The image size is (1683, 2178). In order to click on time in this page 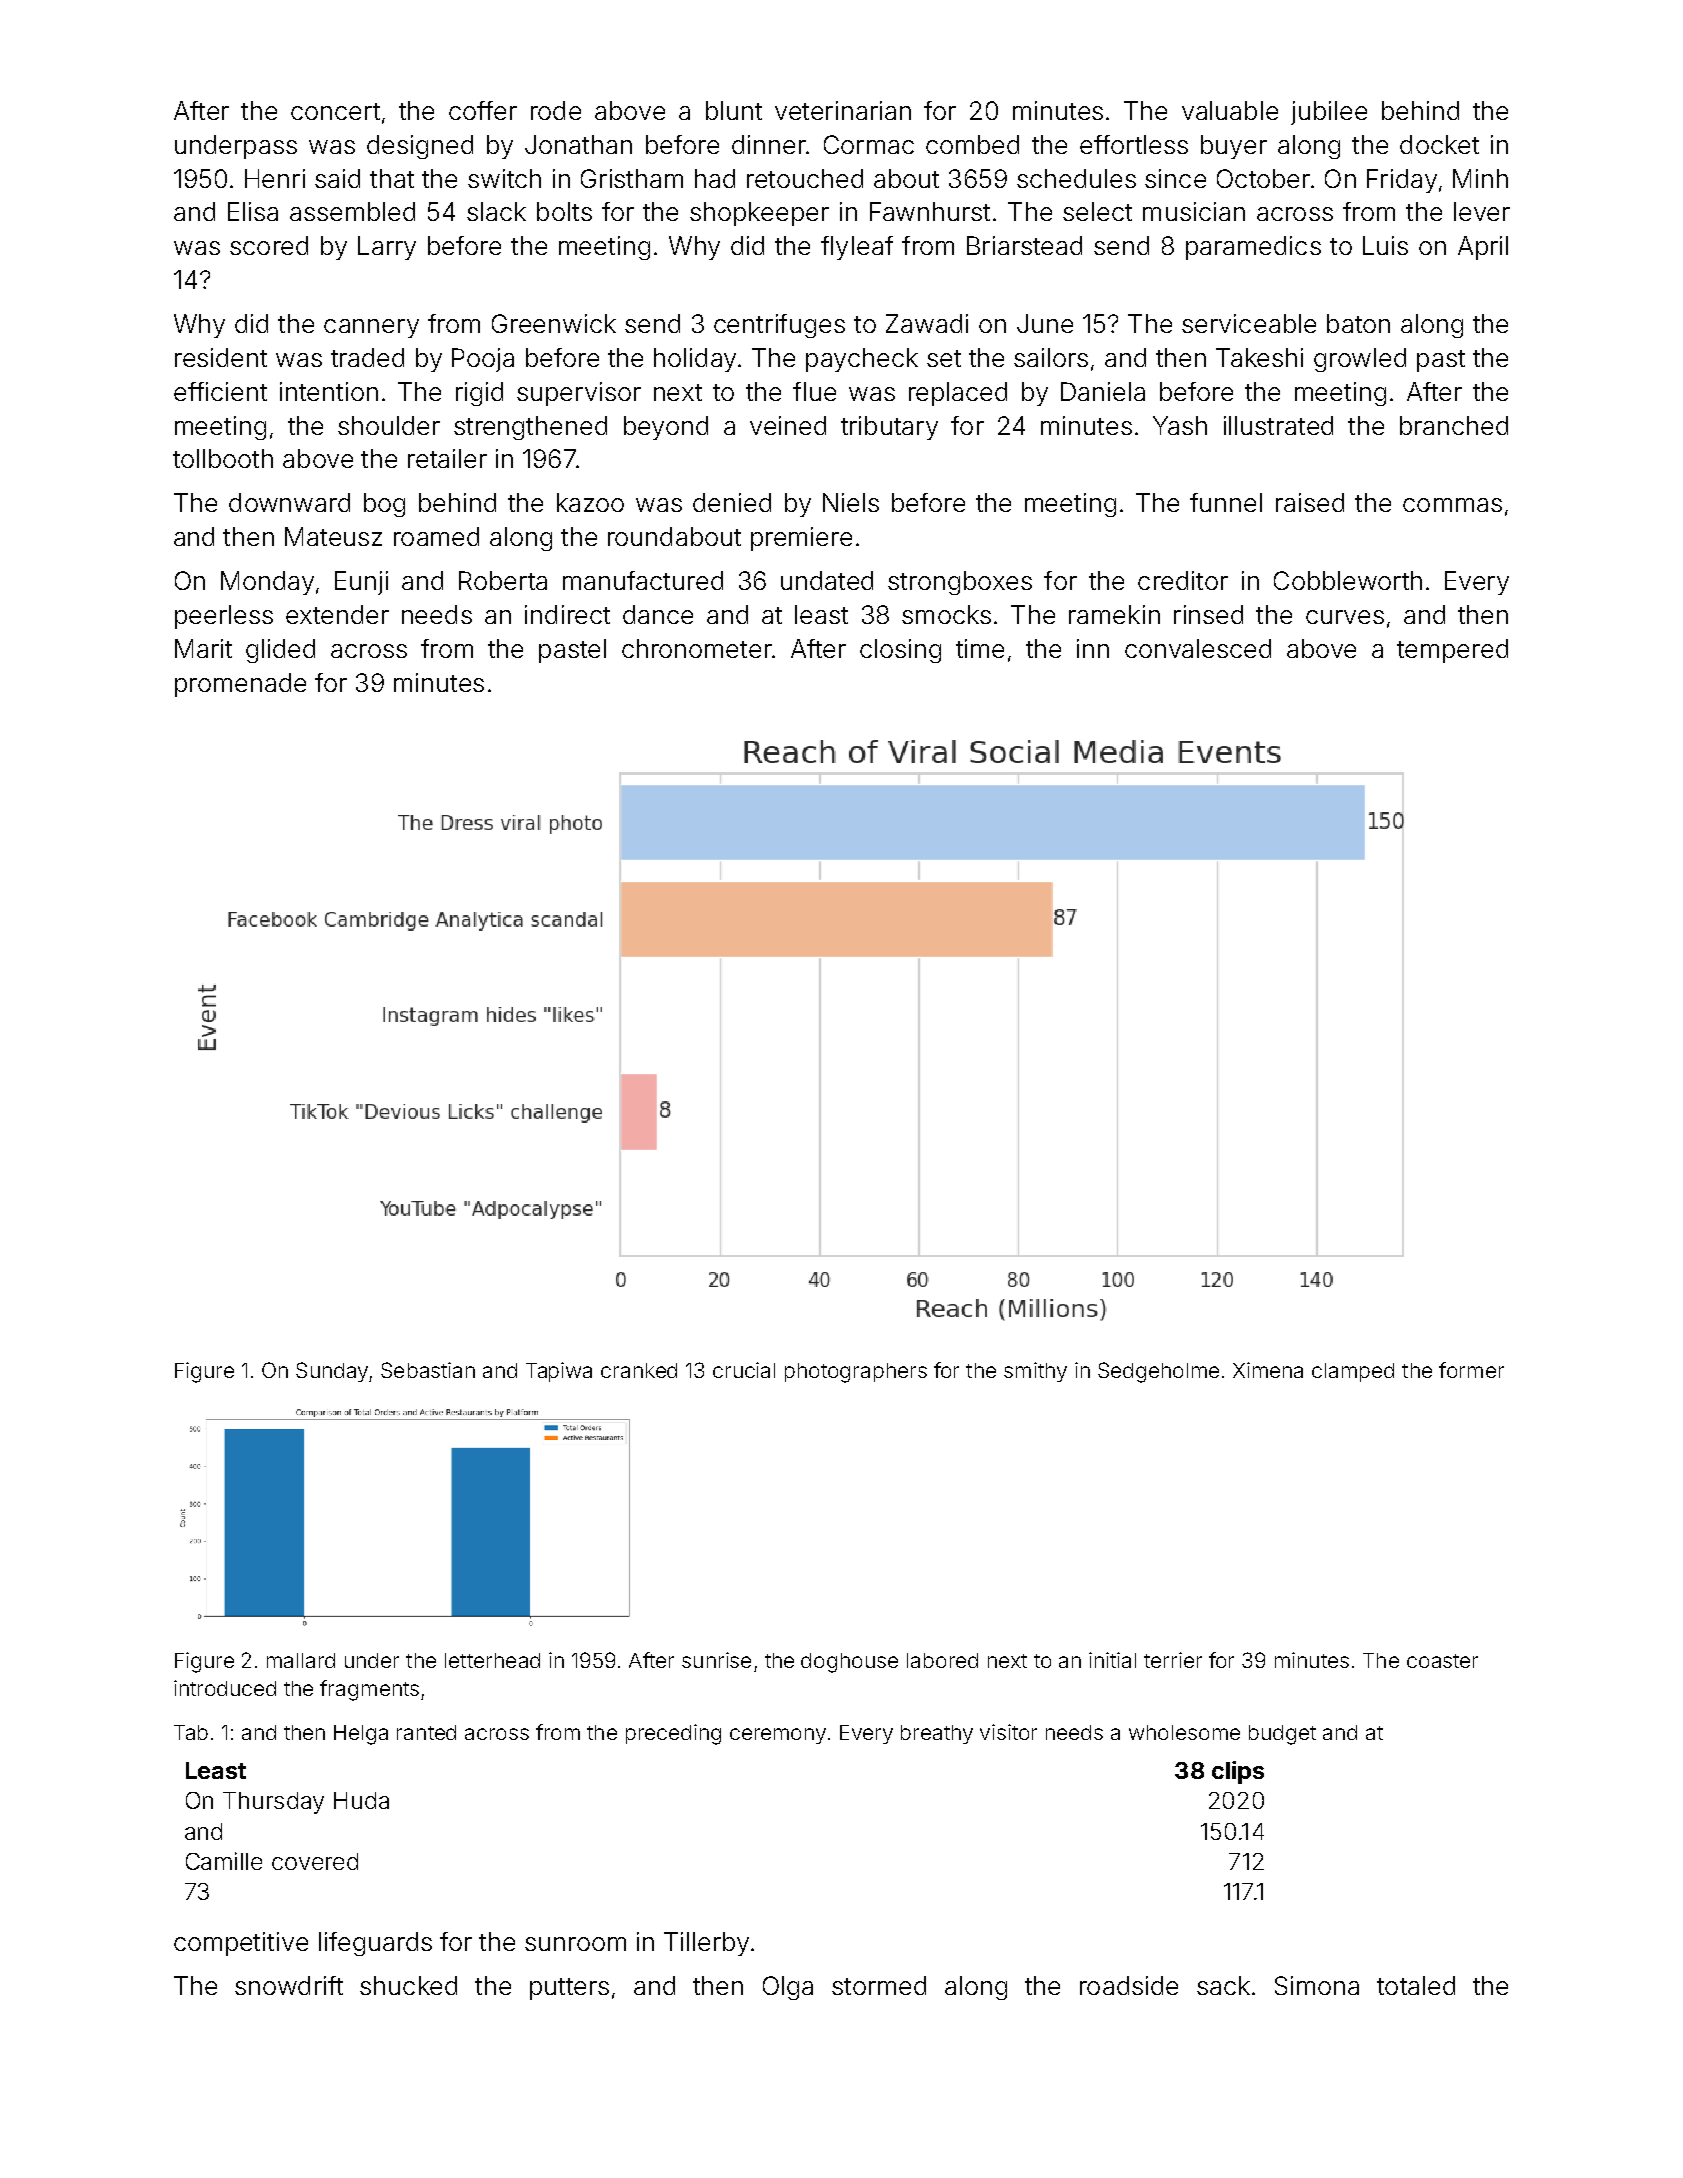, I will do `click(980, 648)`.
